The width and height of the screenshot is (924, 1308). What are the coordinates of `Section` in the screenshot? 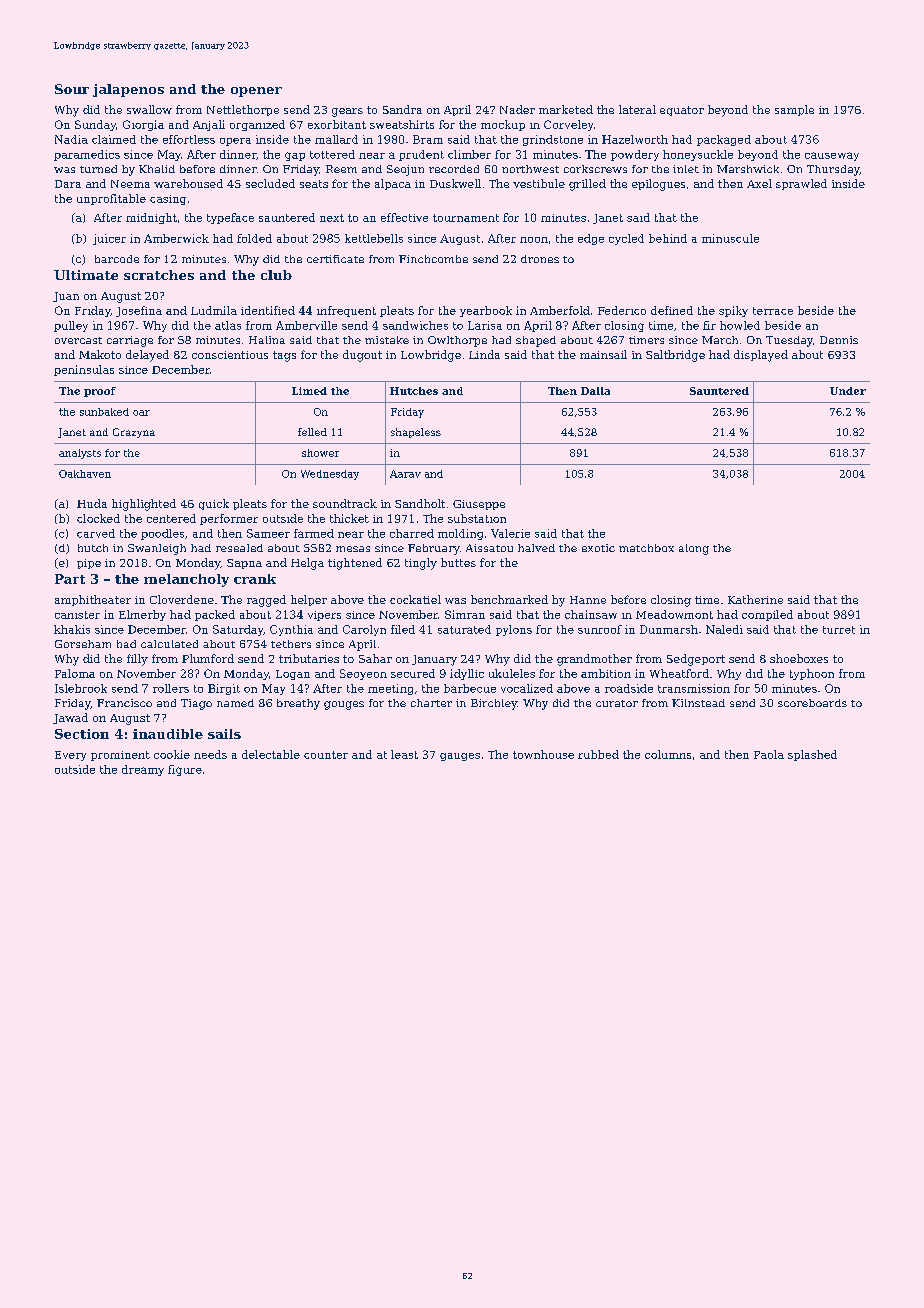 It's located at (82, 734).
